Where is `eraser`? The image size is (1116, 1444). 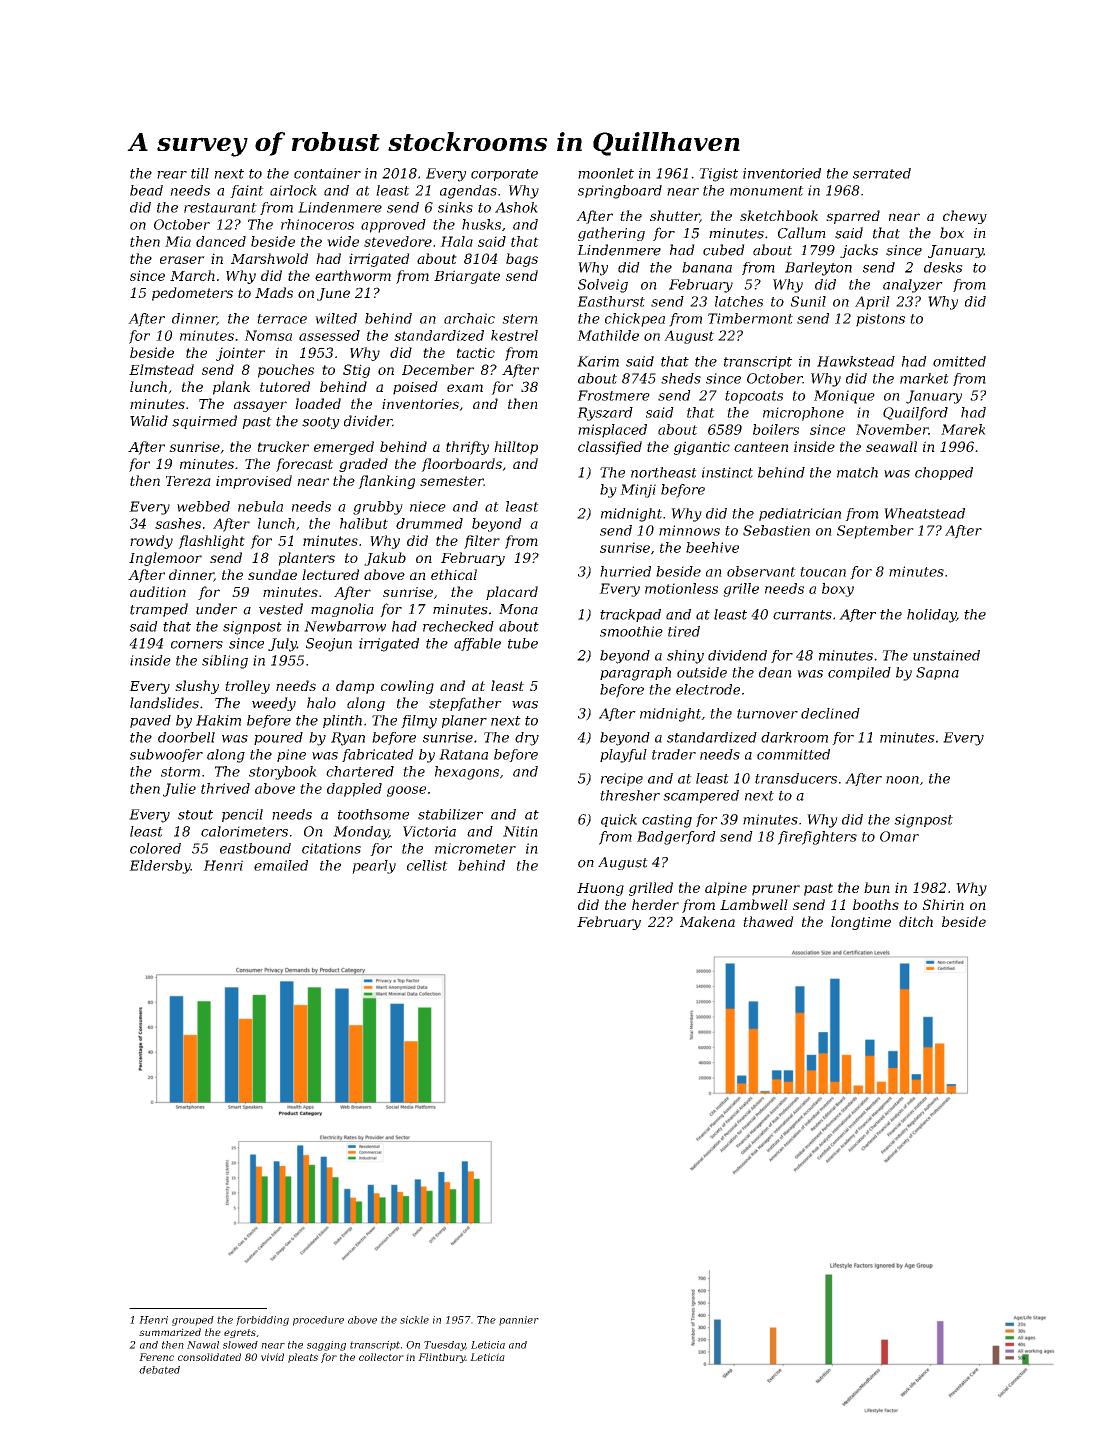
eraser is located at coordinates (182, 260).
